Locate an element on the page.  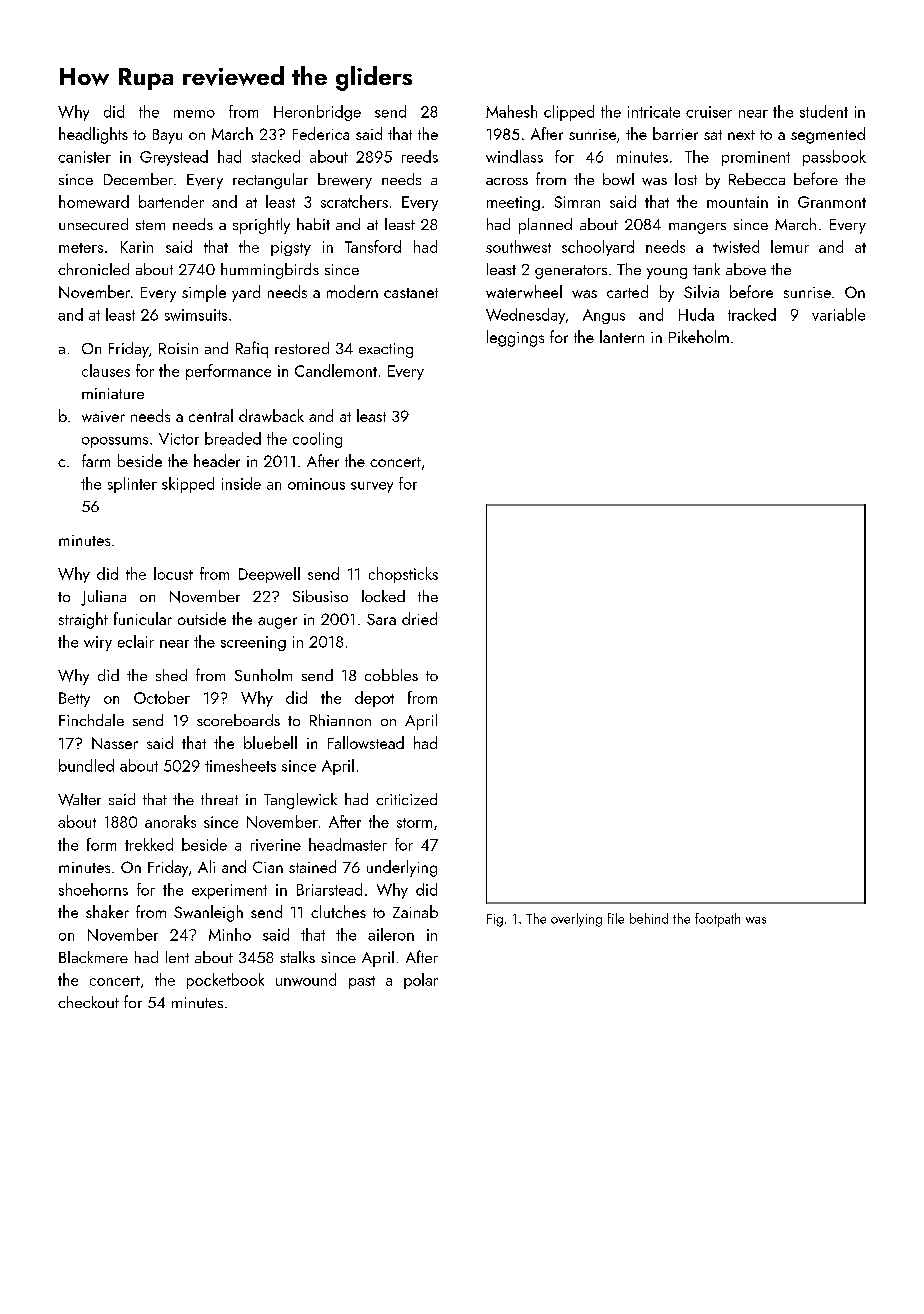
Simran is located at coordinates (577, 202).
